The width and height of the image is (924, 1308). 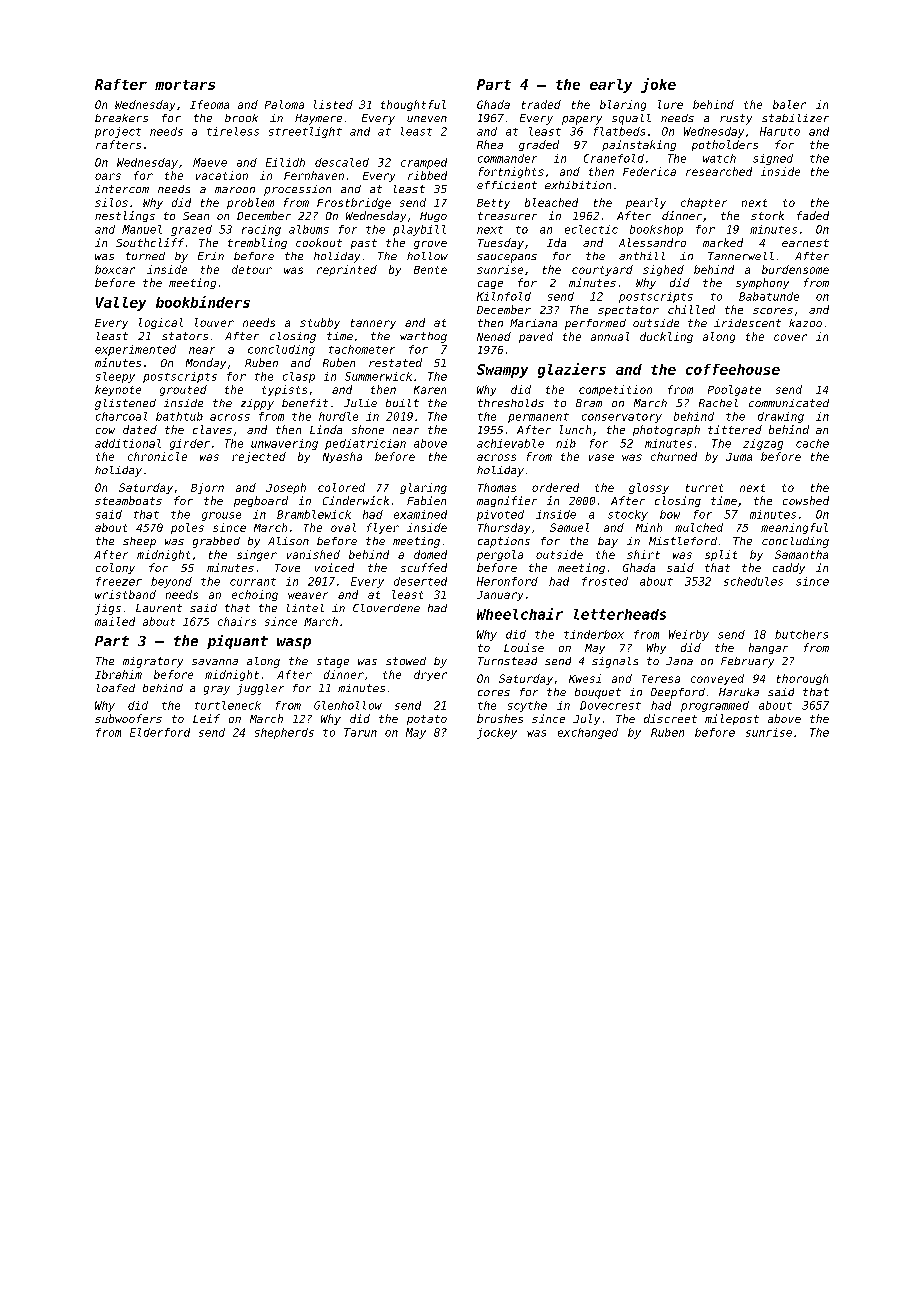 What do you see at coordinates (794, 528) in the image?
I see `meaningful` at bounding box center [794, 528].
